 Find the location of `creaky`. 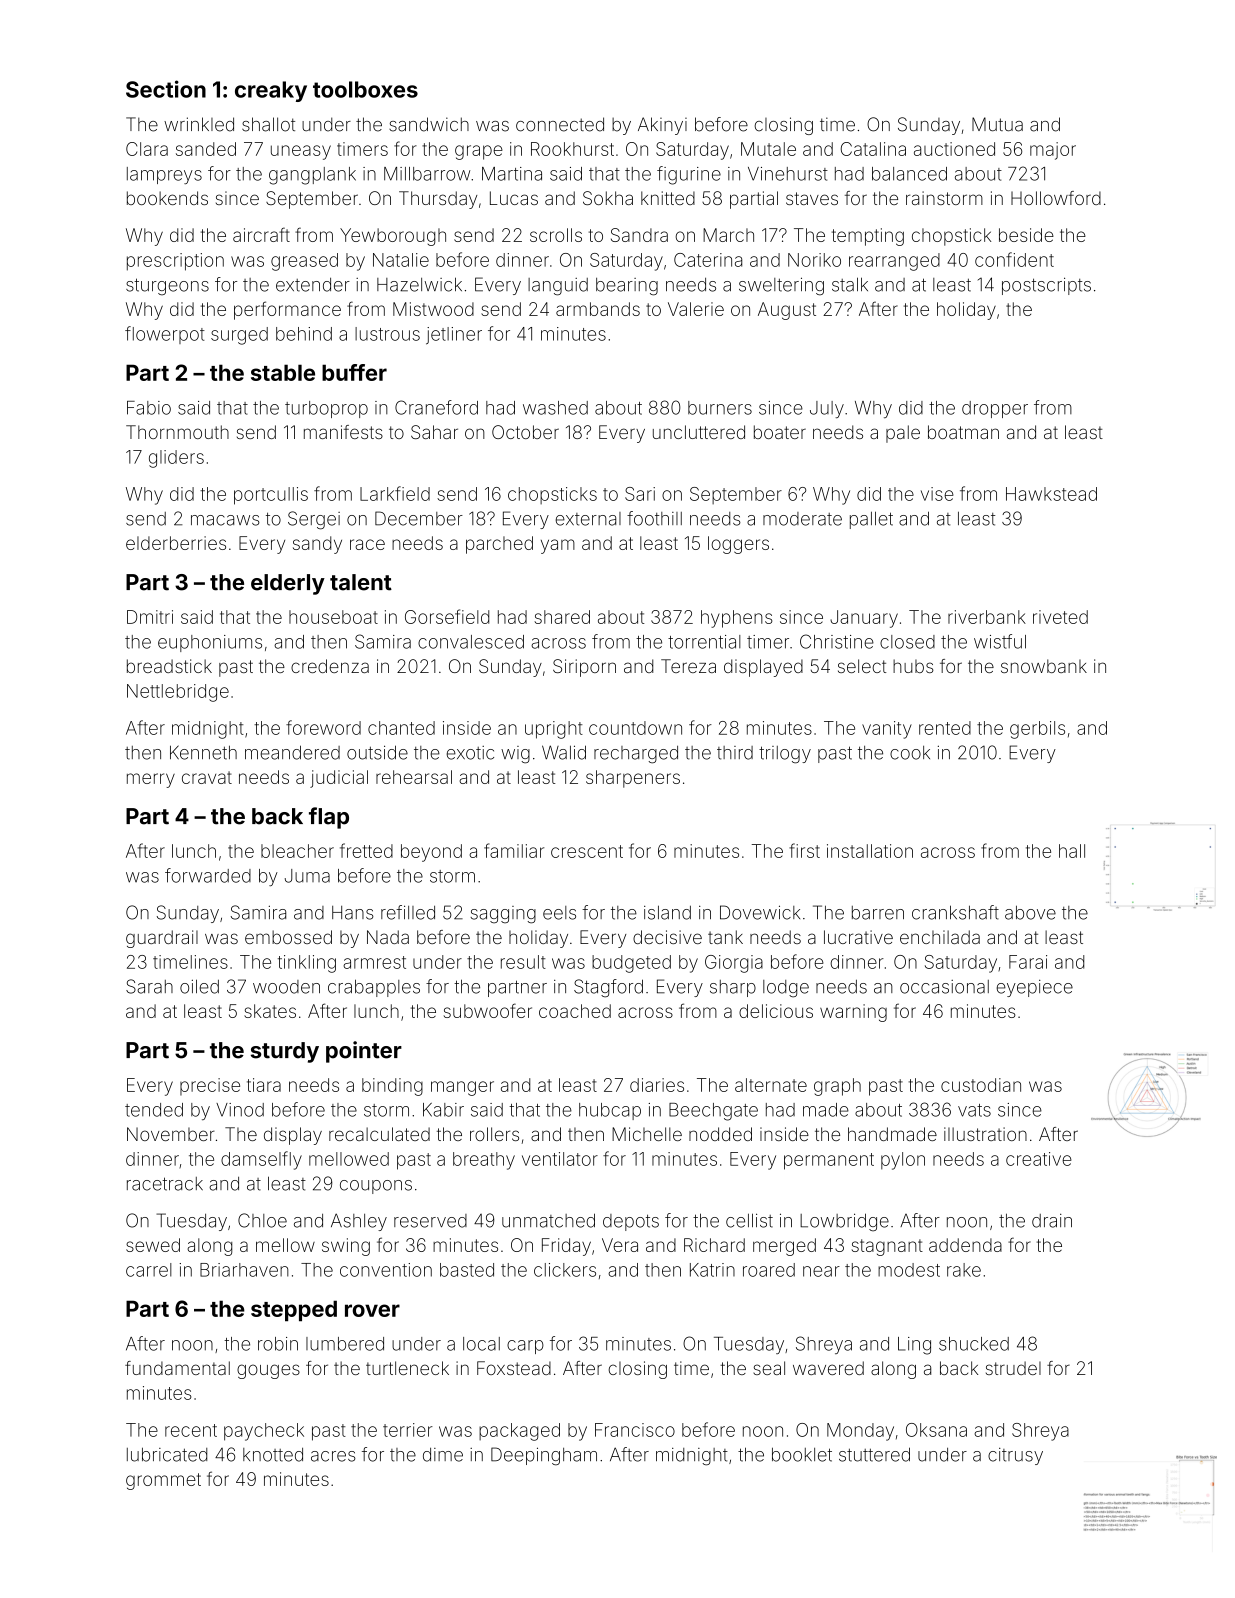

creaky is located at coordinates (271, 91).
